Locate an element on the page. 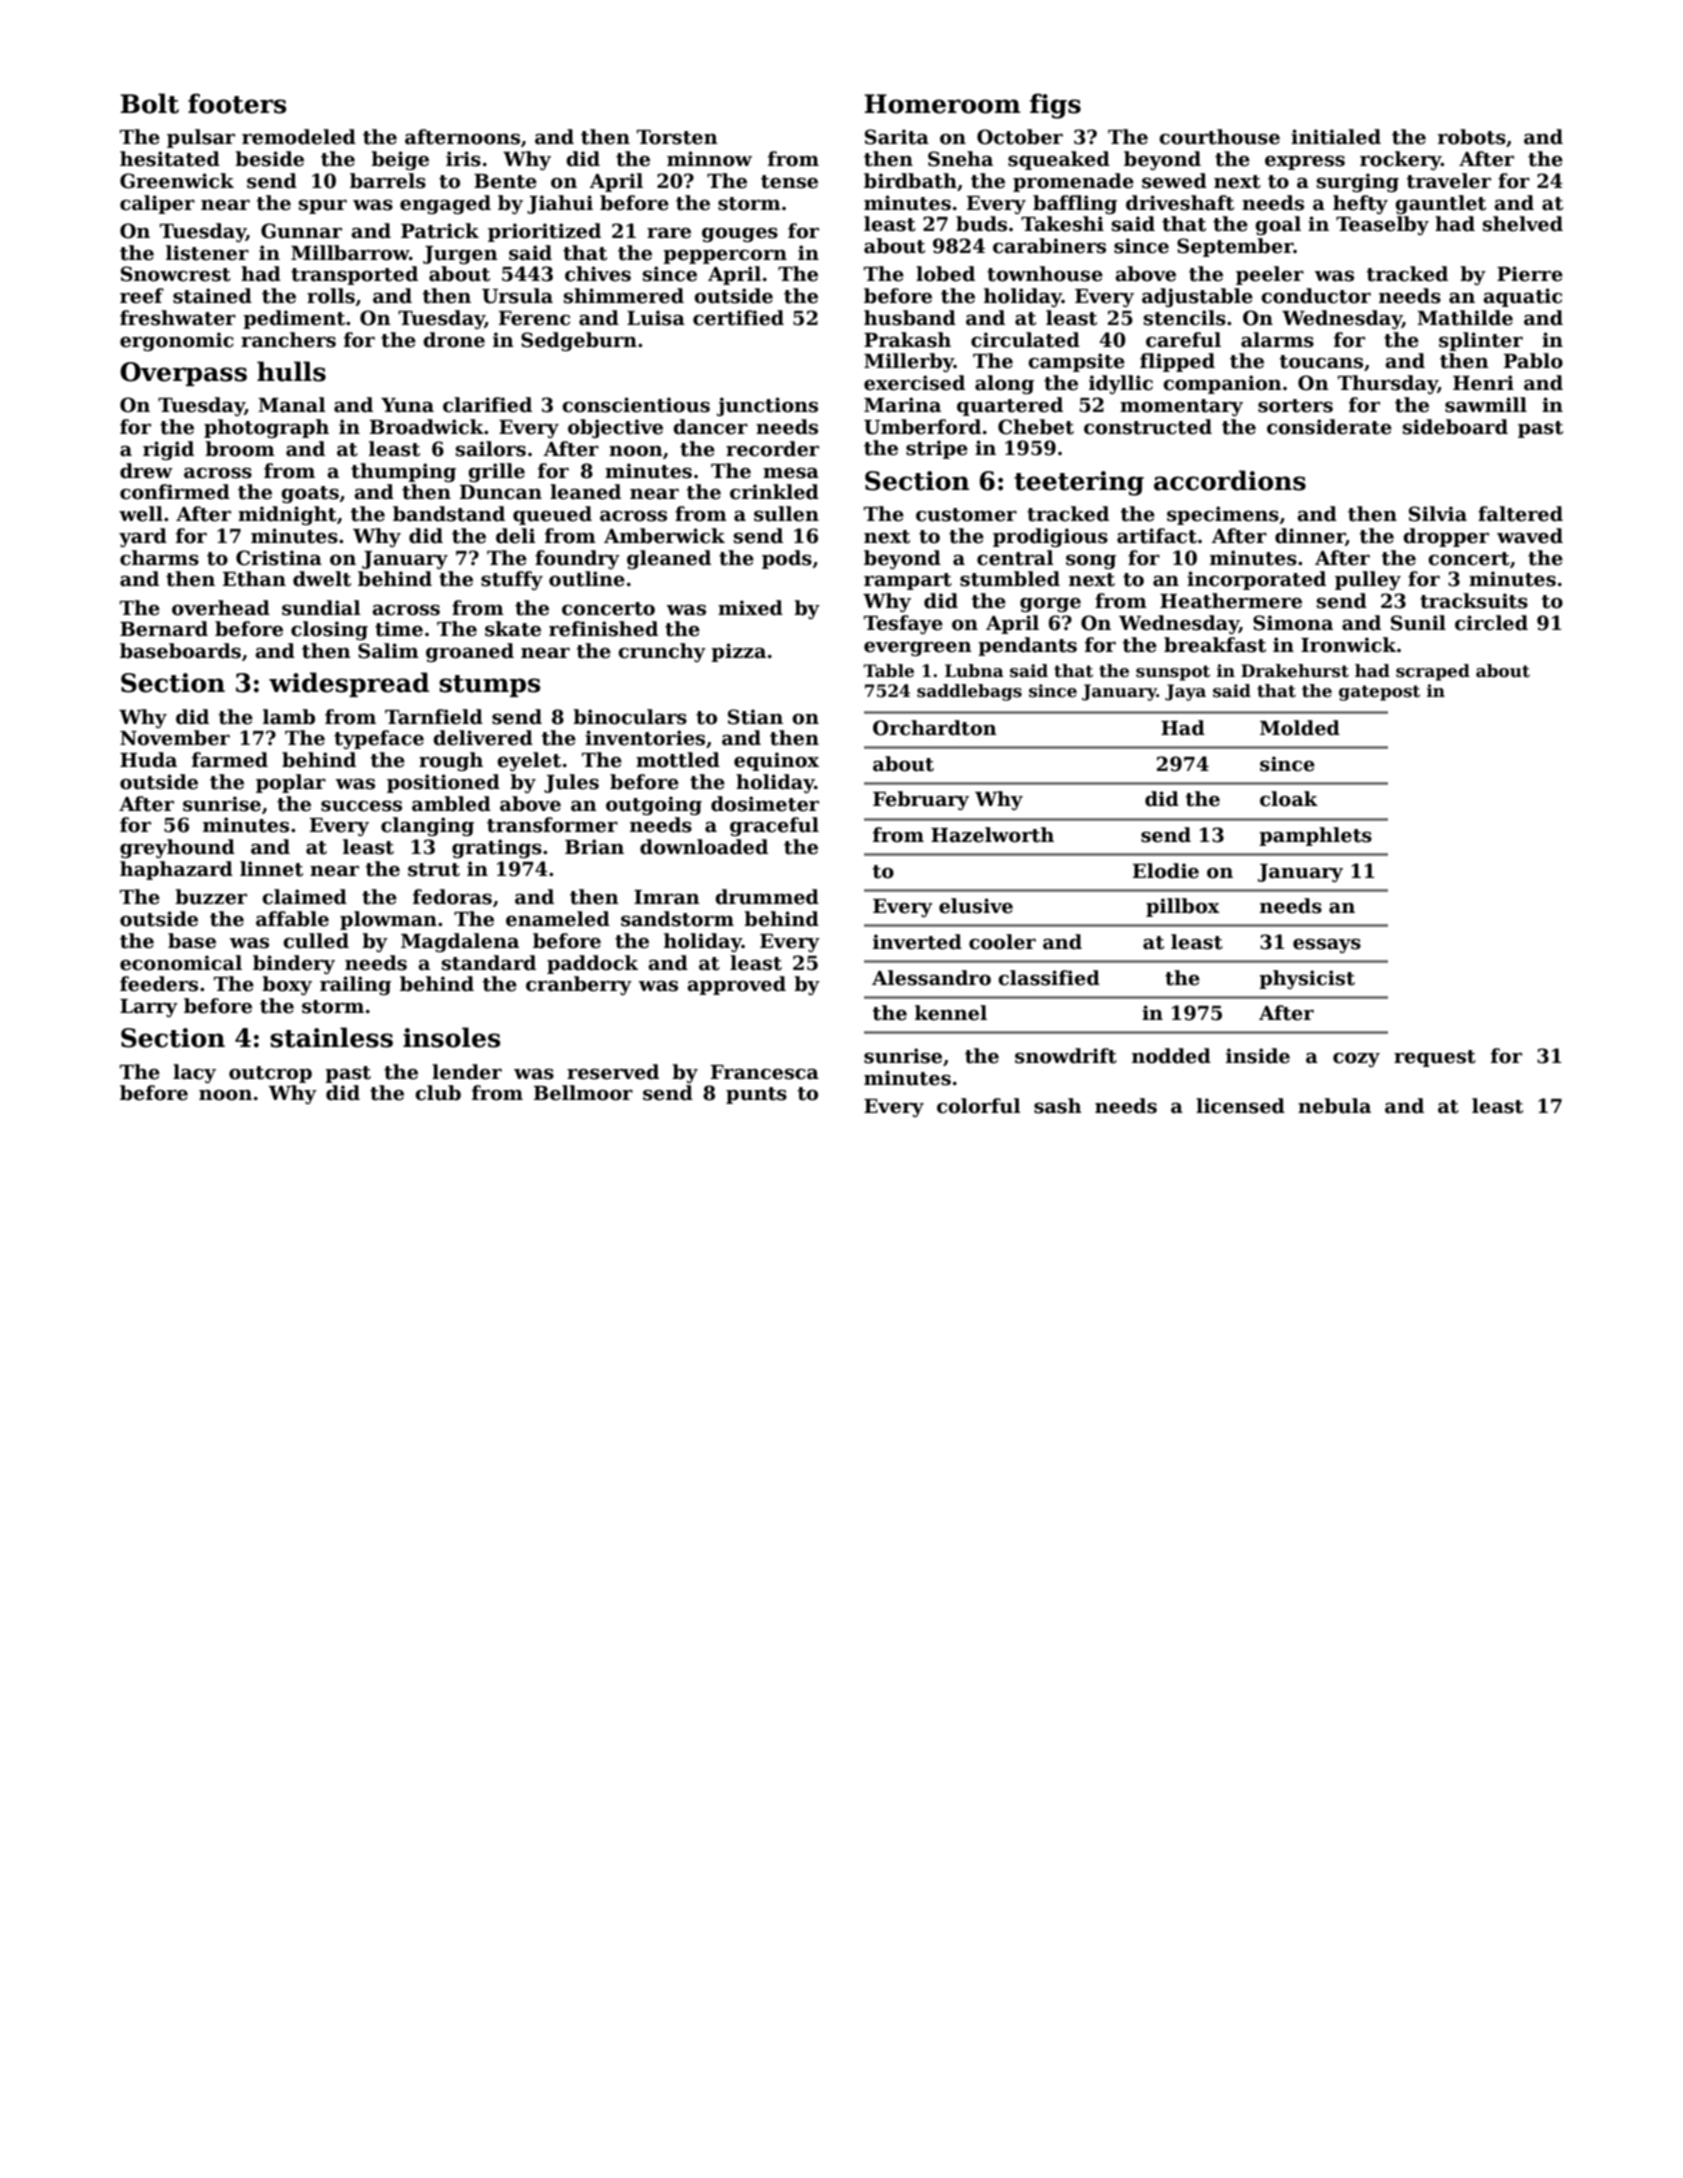  poplar is located at coordinates (291, 783).
